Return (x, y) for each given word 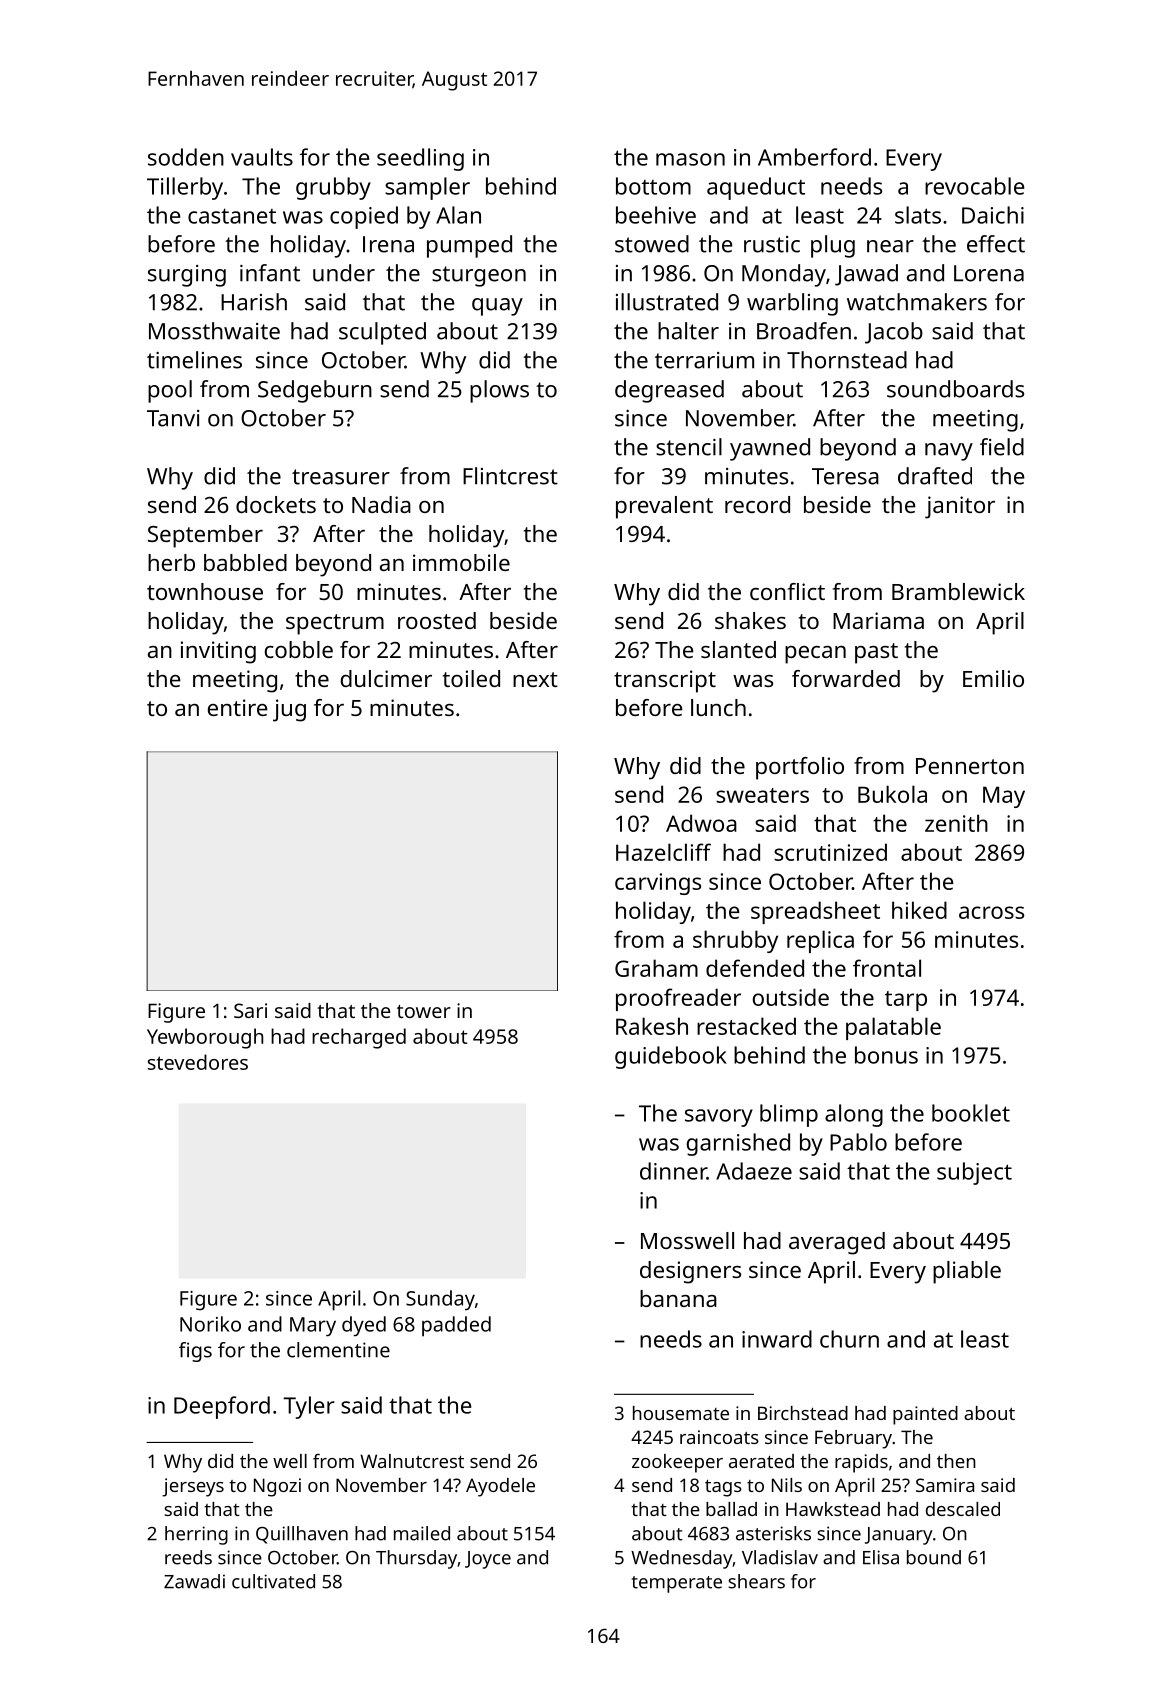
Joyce (488, 1560)
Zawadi (194, 1581)
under (344, 273)
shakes (750, 620)
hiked (919, 910)
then (956, 1461)
